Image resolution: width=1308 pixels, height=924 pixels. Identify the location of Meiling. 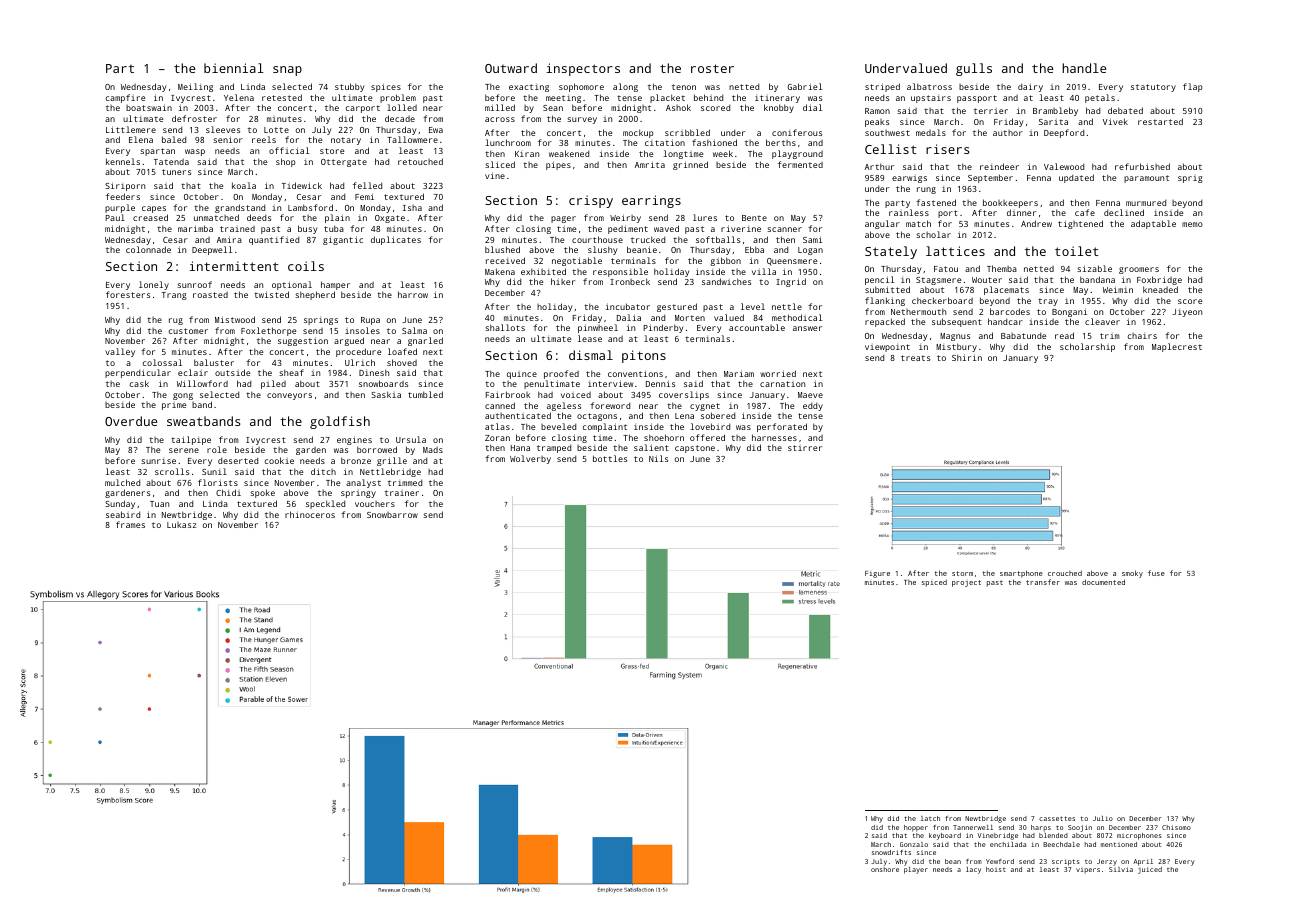
(195, 87).
